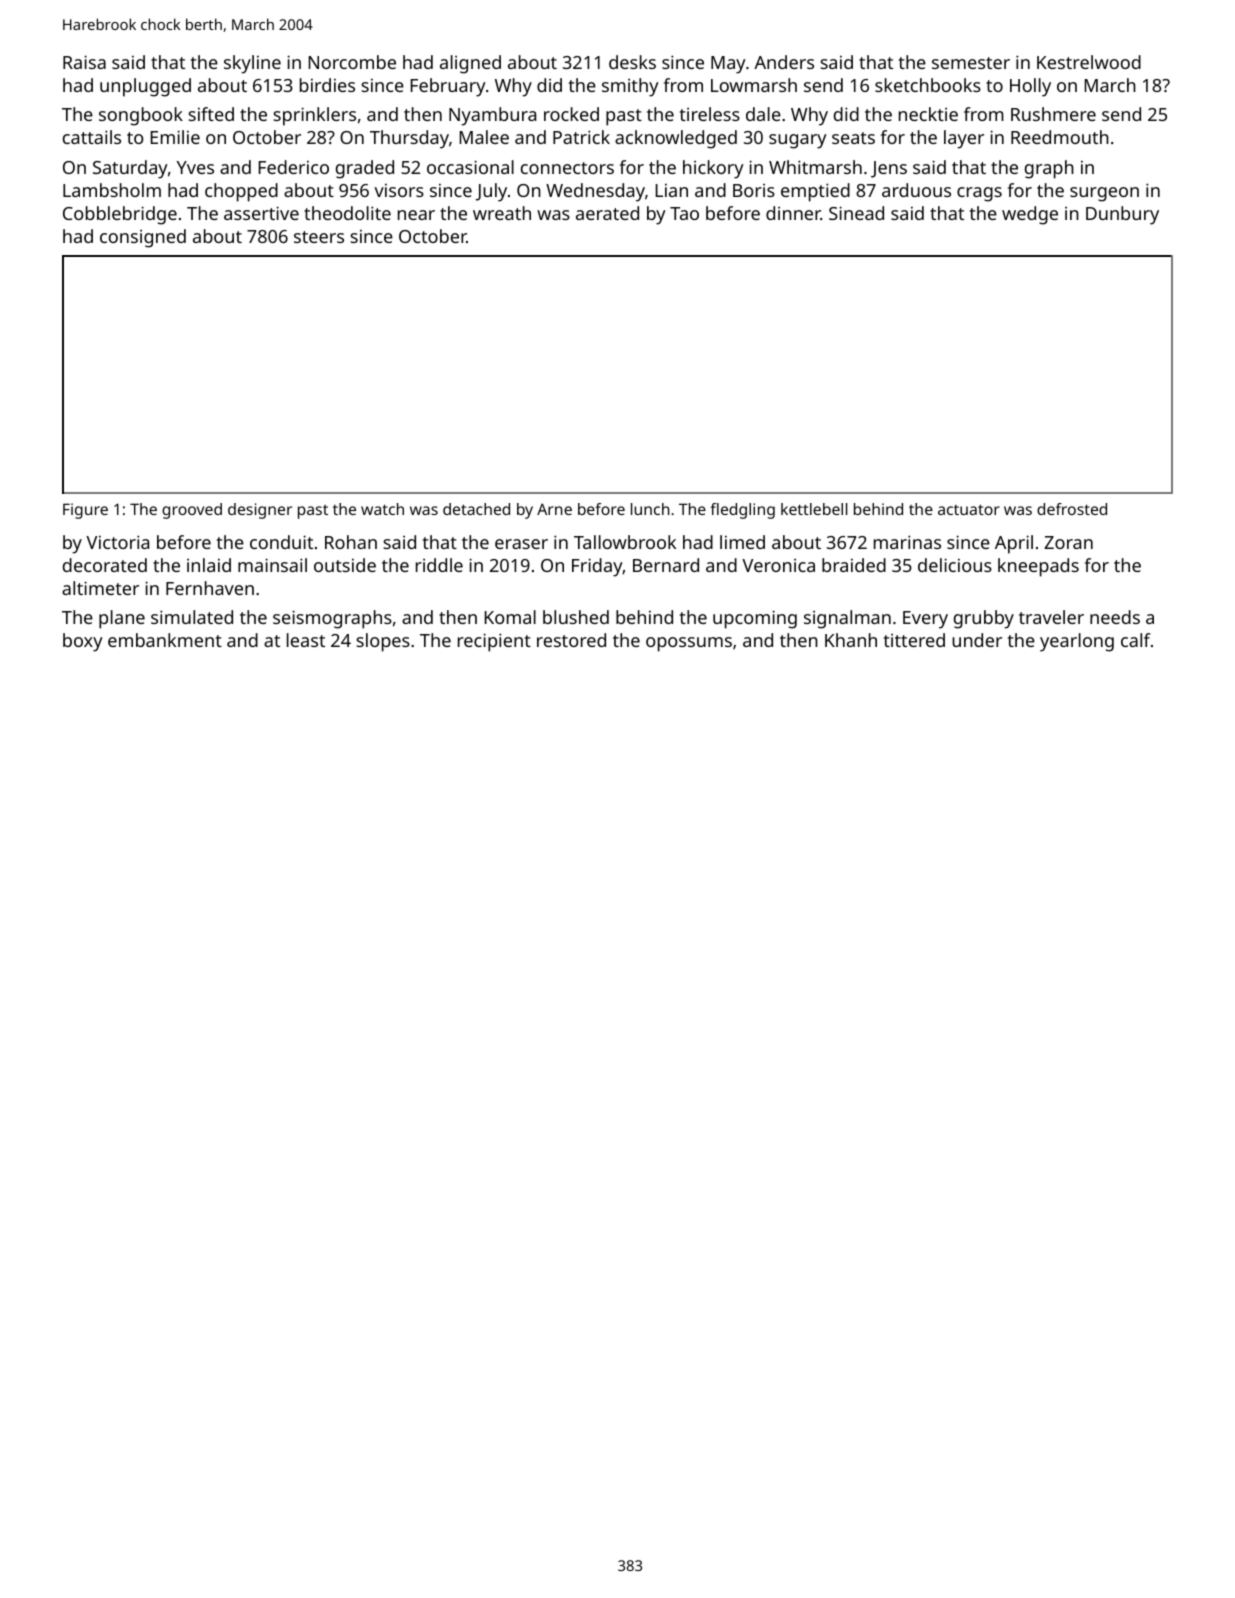 This document has height=1598, width=1235. I want to click on fledgling, so click(742, 511).
